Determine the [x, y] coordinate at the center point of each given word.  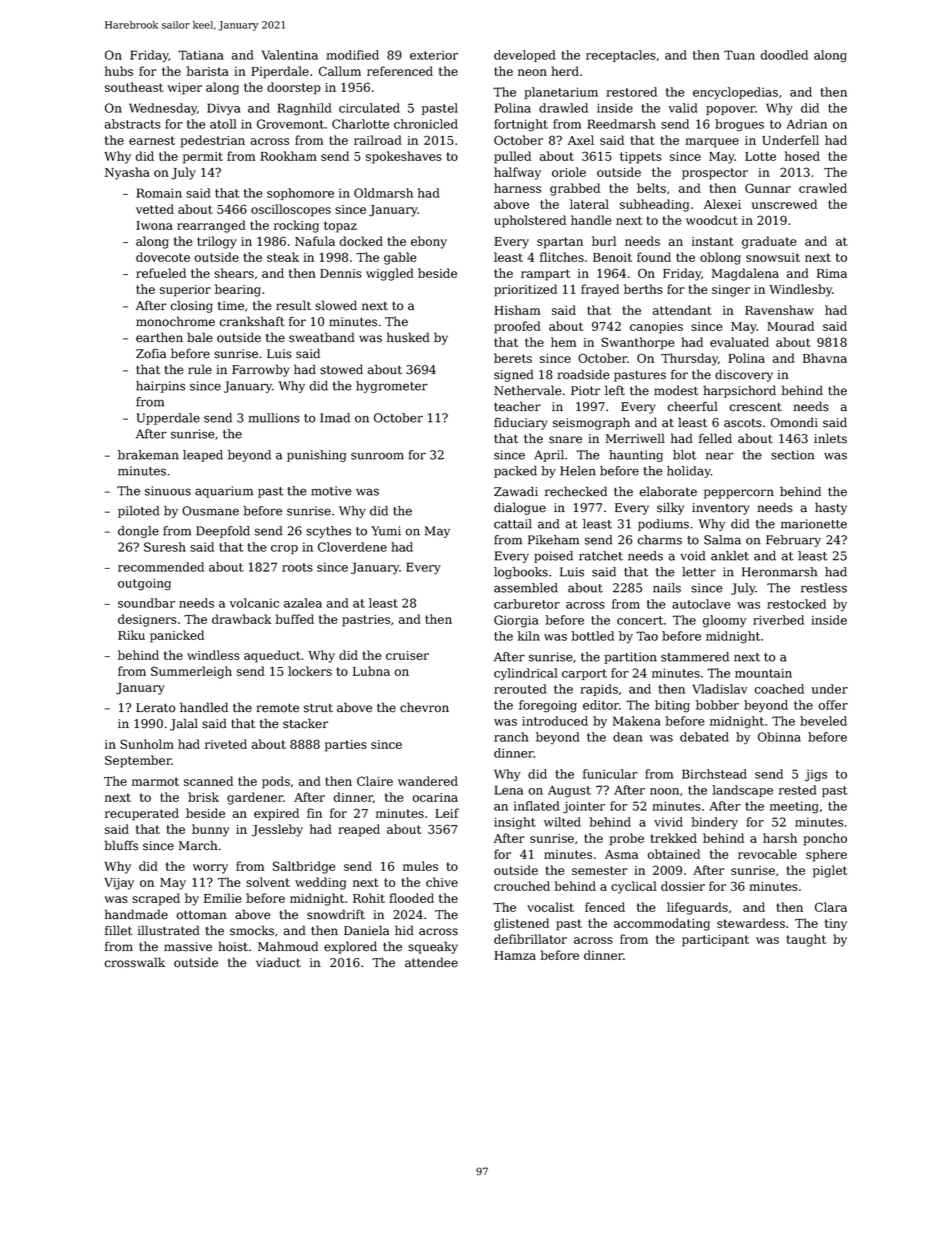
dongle [138, 532]
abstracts [133, 124]
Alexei [722, 204]
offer [833, 705]
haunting [636, 456]
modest [676, 390]
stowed [341, 369]
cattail [513, 524]
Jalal [184, 724]
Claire [375, 781]
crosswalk [135, 962]
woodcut [712, 220]
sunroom [377, 456]
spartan [560, 243]
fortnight [521, 125]
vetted [155, 209]
